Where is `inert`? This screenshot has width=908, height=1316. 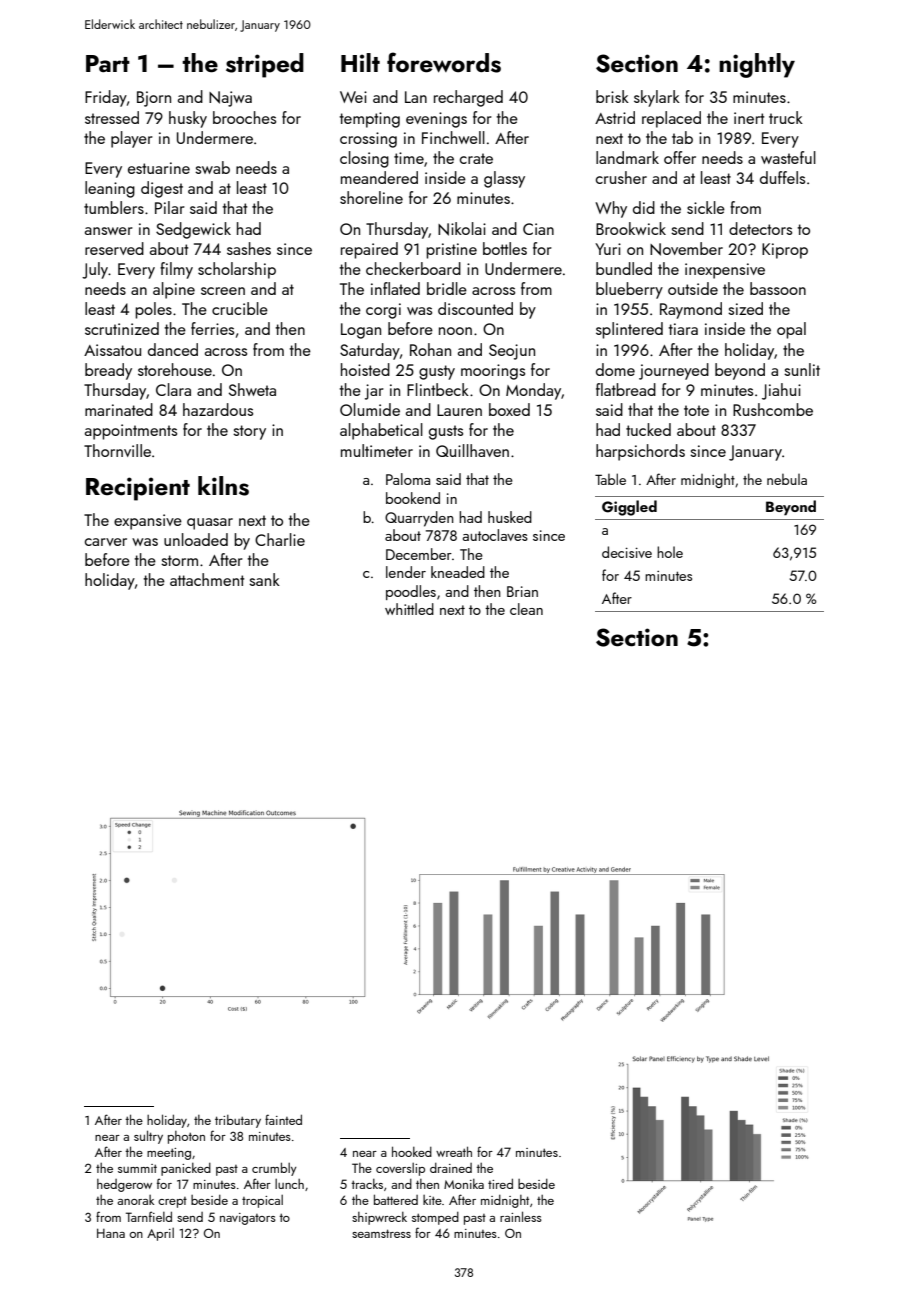 inert is located at coordinates (749, 118).
